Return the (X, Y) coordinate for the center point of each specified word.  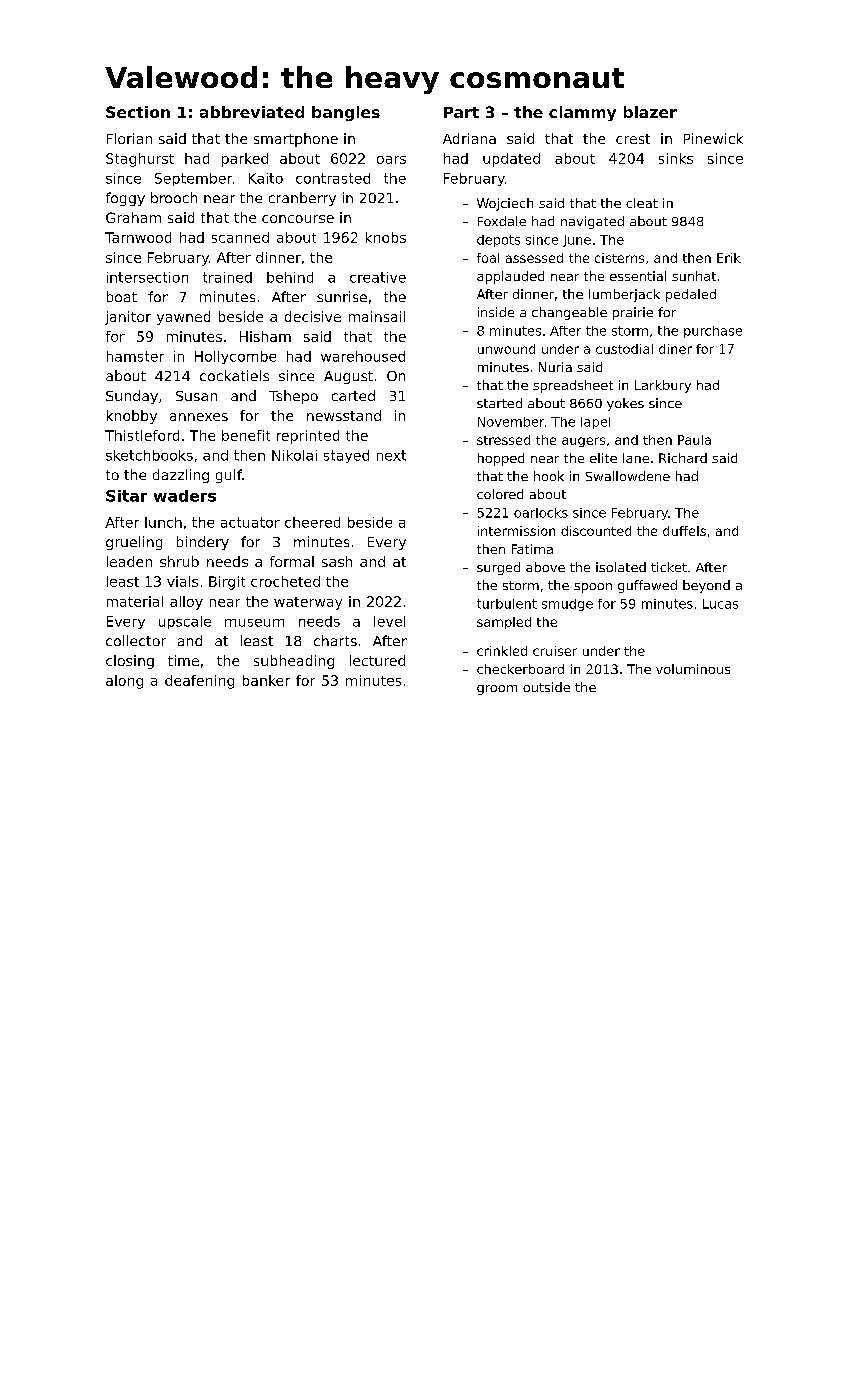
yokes (625, 404)
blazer (650, 112)
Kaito (266, 178)
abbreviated (252, 112)
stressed (503, 440)
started (499, 403)
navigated (592, 222)
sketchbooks (149, 455)
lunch (163, 522)
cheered (312, 522)
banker (266, 680)
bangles (346, 113)
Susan (196, 396)
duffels (684, 531)
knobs (386, 237)
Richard (683, 458)
